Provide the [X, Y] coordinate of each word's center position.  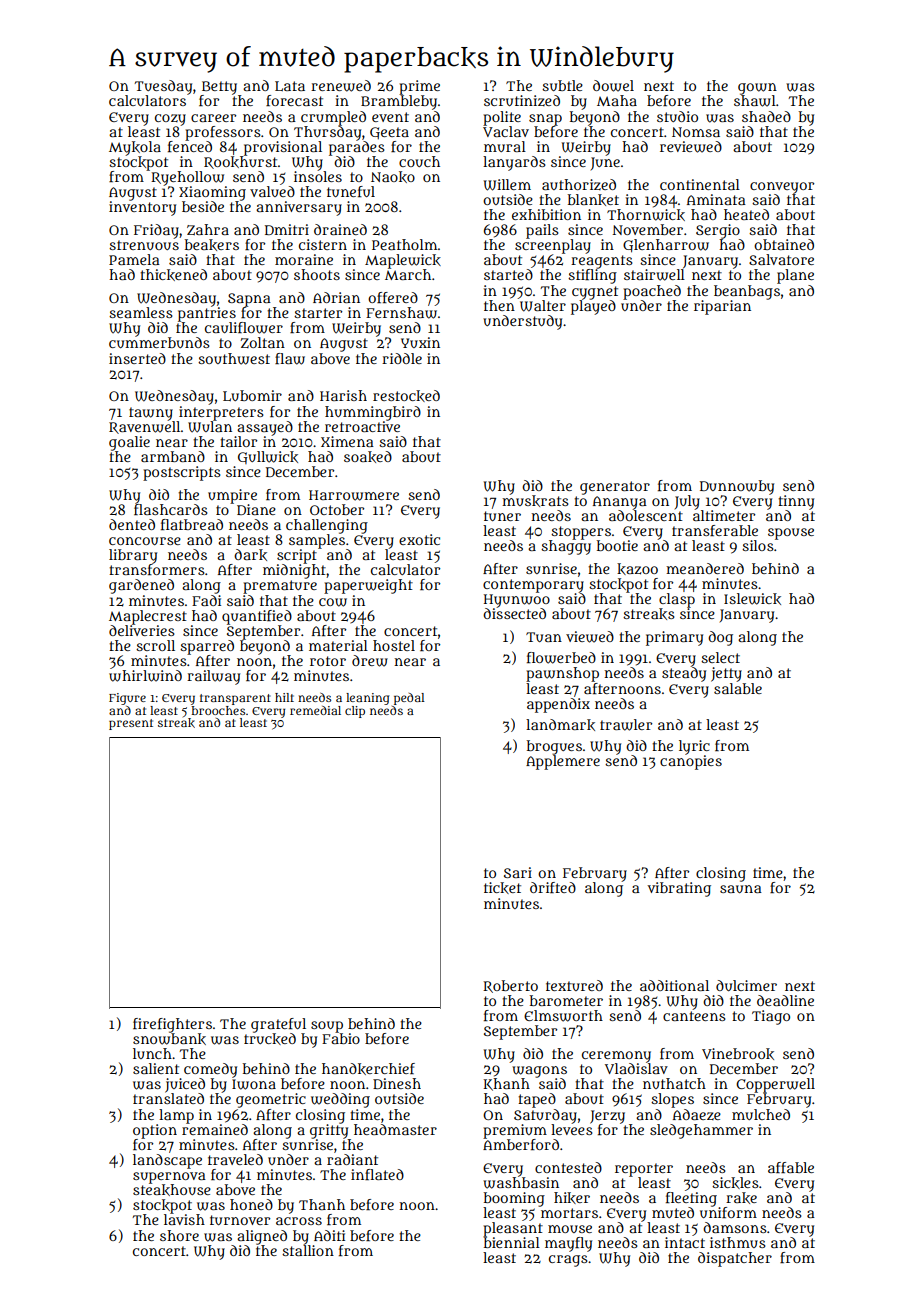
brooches [218, 710]
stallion [308, 1250]
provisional [283, 148]
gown [757, 89]
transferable [715, 530]
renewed [341, 86]
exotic [419, 539]
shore [179, 1235]
